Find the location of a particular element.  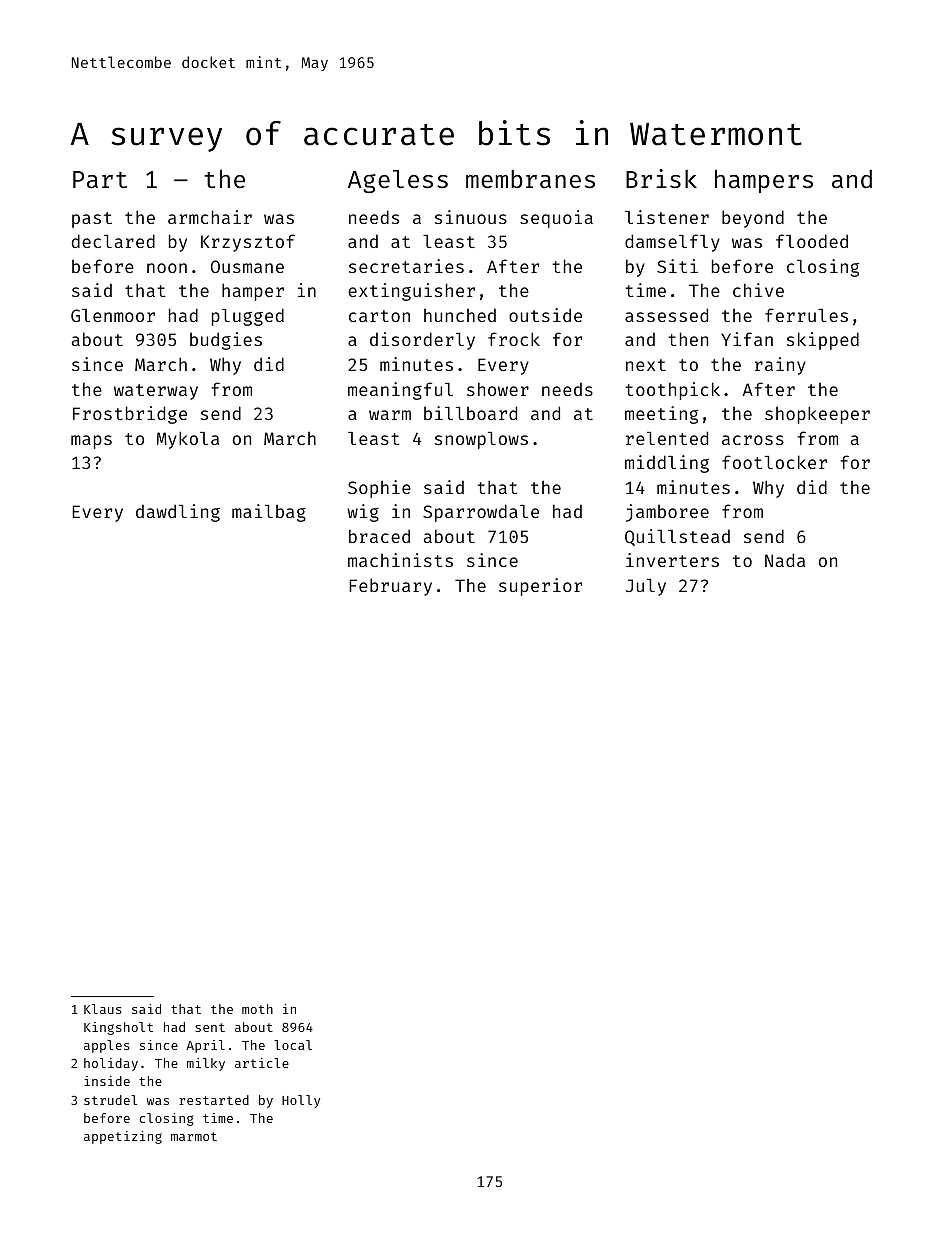

Frostbridge is located at coordinates (130, 415).
